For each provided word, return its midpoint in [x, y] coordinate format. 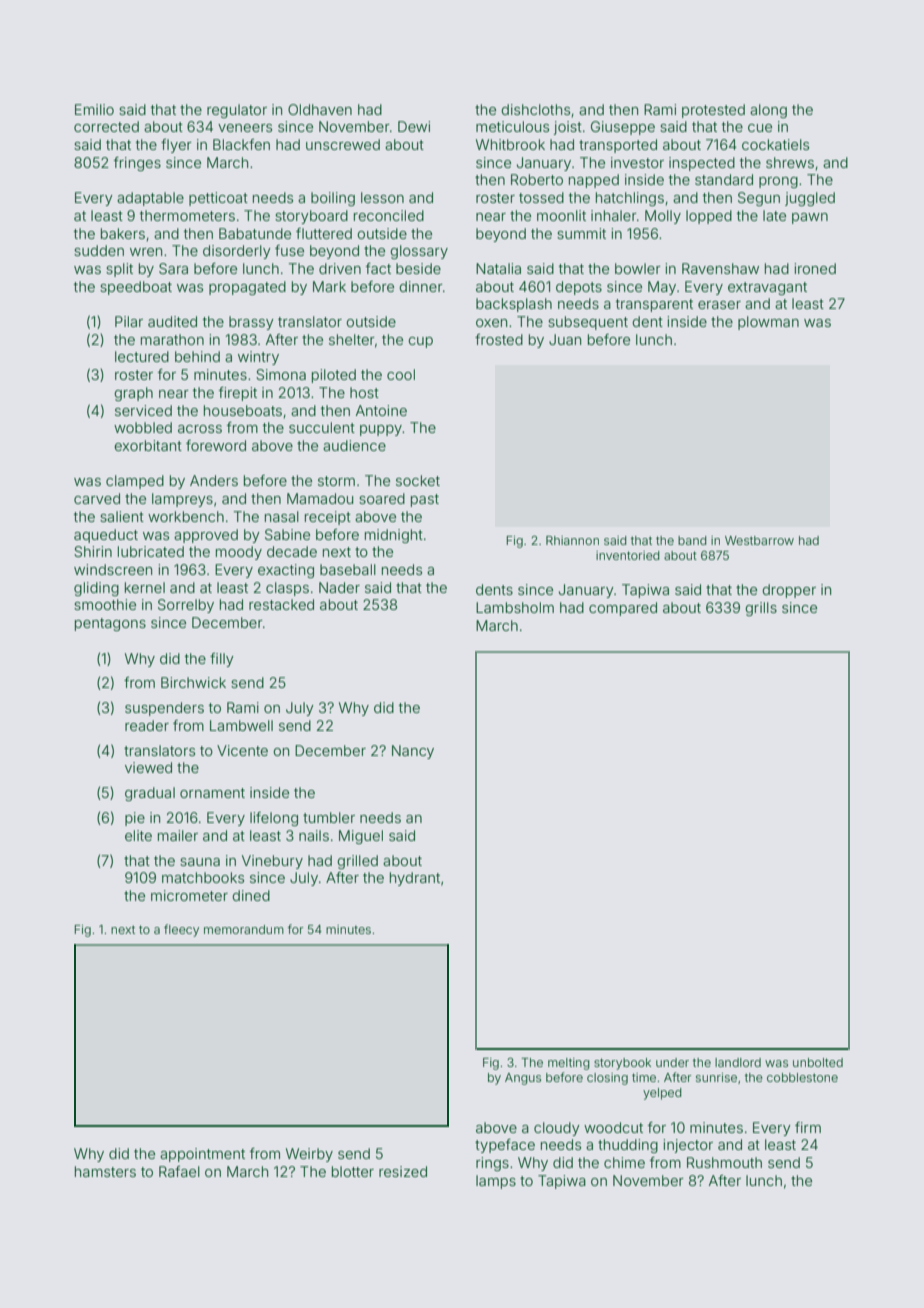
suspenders [164, 709]
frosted [499, 339]
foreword [216, 445]
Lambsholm [515, 607]
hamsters [105, 1171]
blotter [353, 1171]
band [692, 540]
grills [761, 609]
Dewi [414, 126]
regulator [237, 111]
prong [778, 182]
